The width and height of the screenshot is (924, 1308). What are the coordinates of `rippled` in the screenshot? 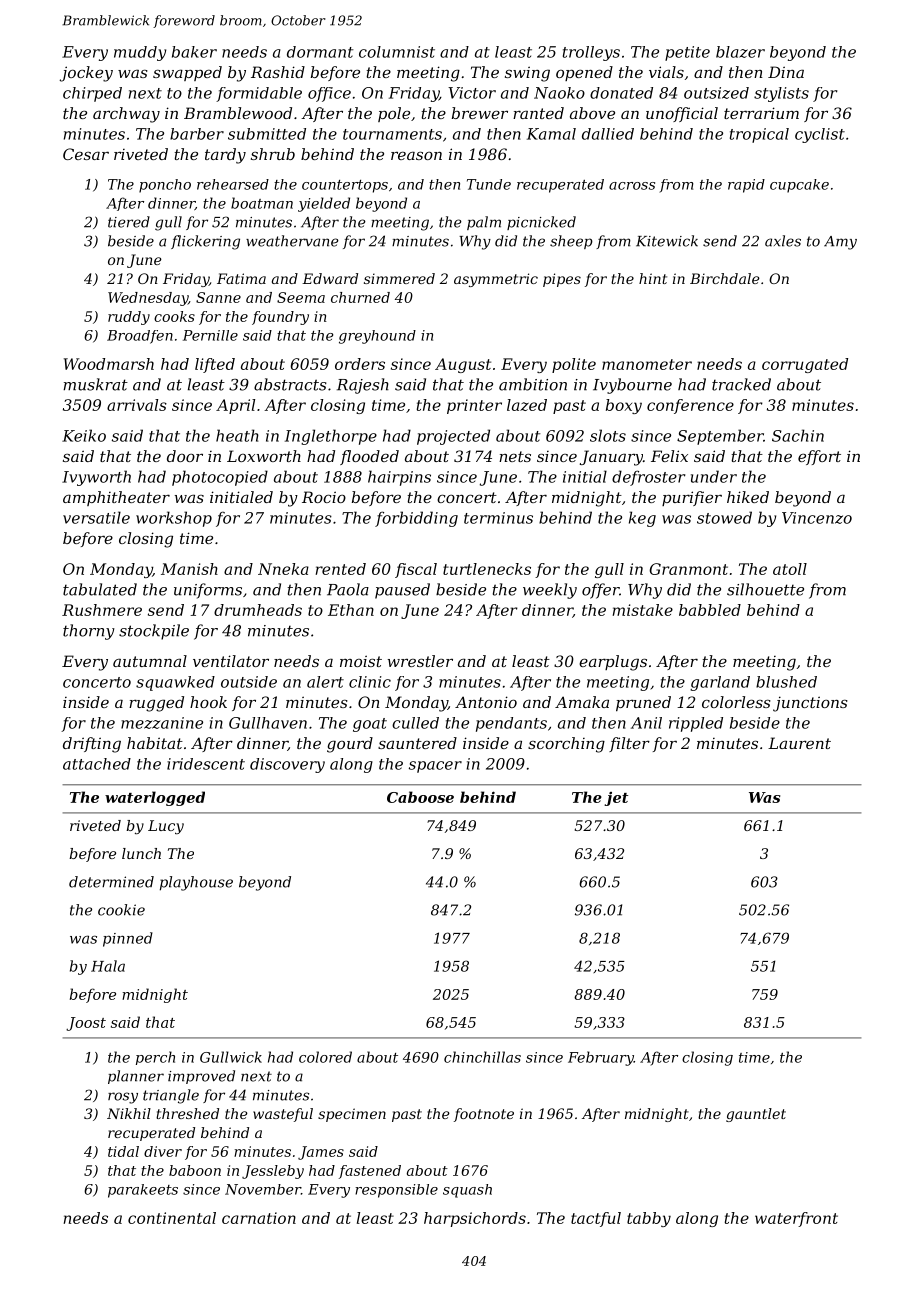 It's located at (696, 724).
